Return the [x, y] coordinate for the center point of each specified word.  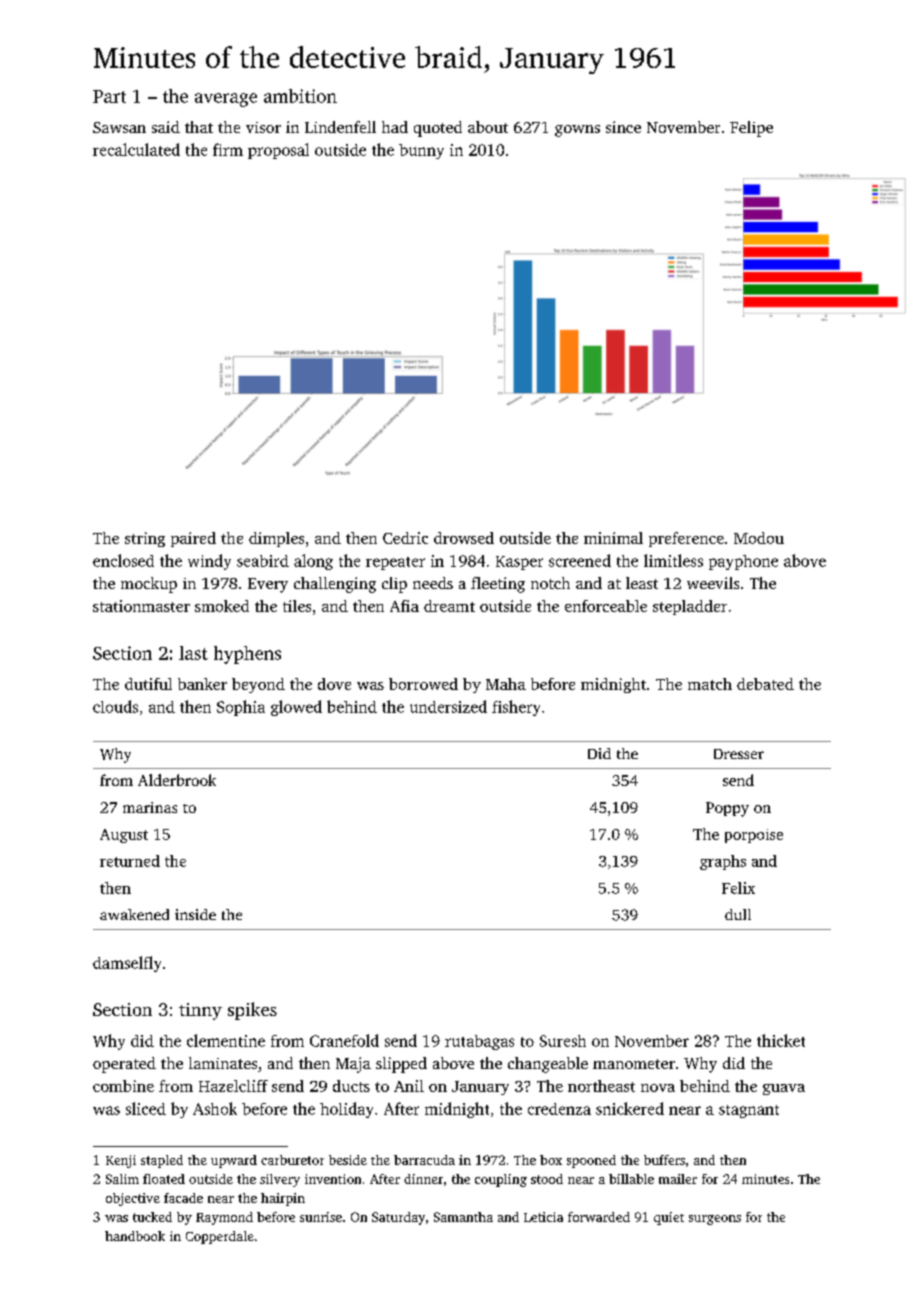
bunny [421, 151]
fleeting [498, 585]
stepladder [690, 607]
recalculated [136, 149]
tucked [152, 1217]
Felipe [751, 129]
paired [193, 539]
